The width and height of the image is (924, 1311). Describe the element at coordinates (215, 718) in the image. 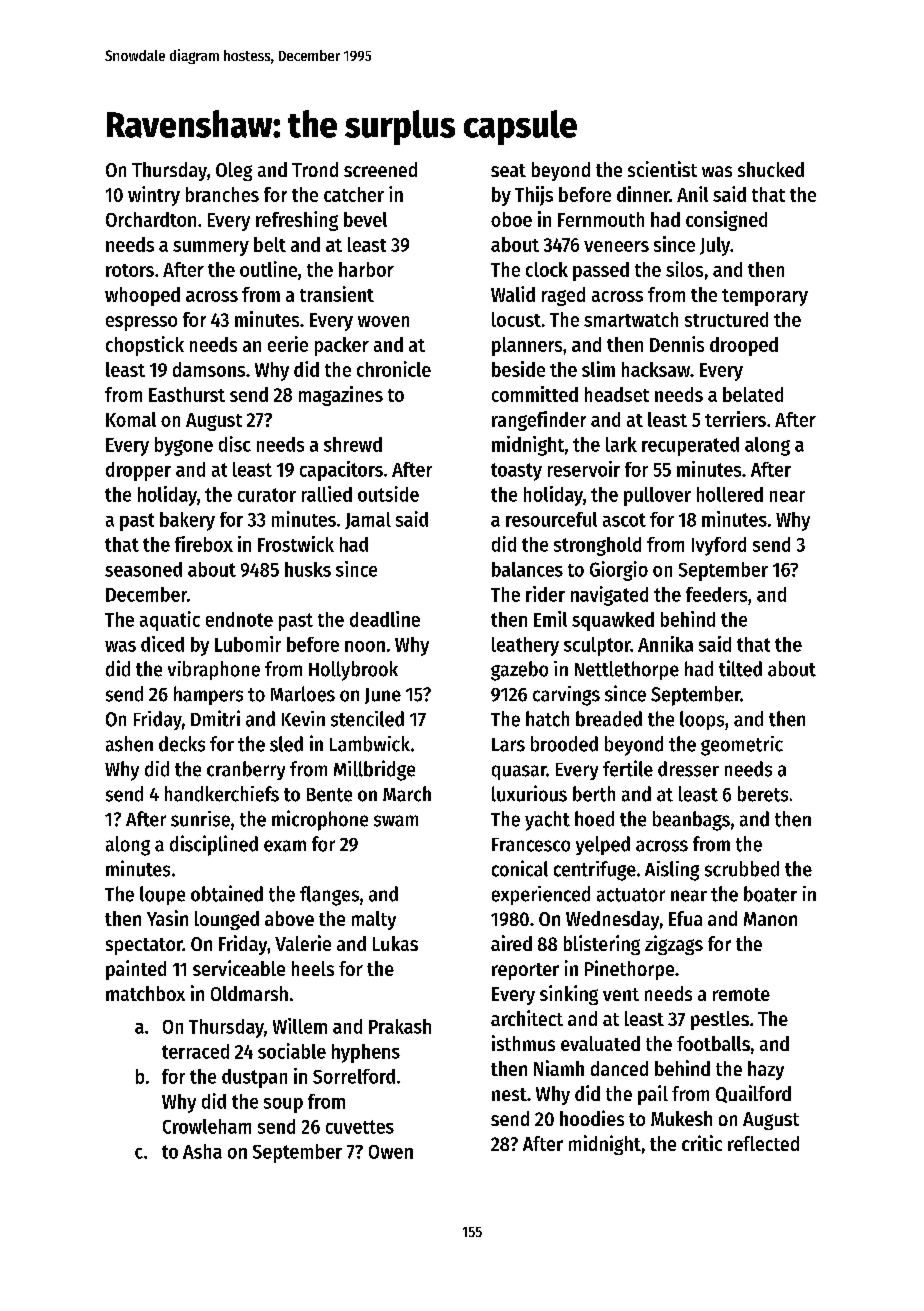

I see `Dmitri` at that location.
